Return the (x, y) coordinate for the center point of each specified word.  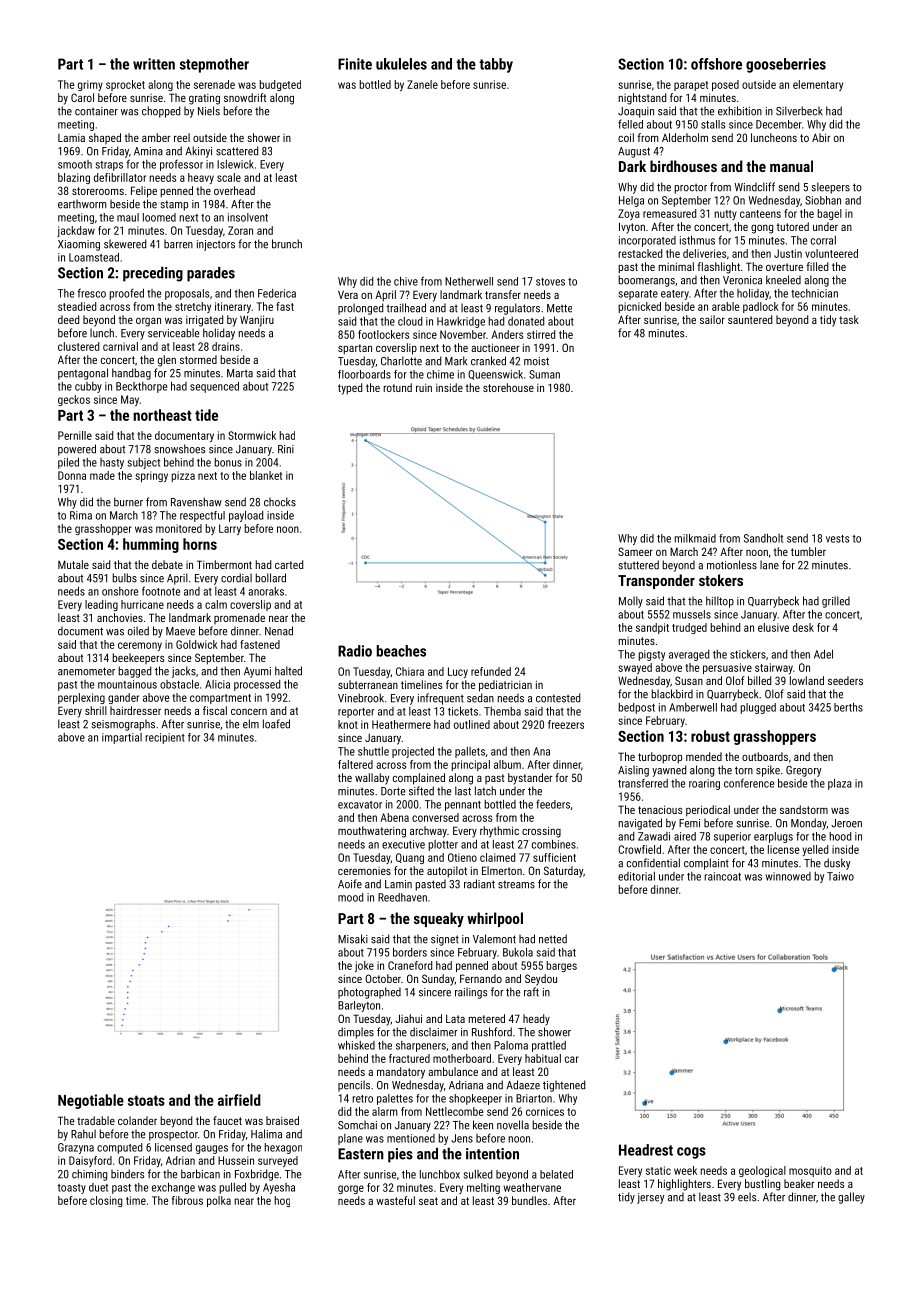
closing (106, 1201)
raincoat (722, 876)
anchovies (120, 617)
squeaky (439, 919)
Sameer (635, 551)
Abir (821, 137)
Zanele (422, 84)
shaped (105, 138)
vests (837, 539)
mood (350, 897)
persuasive (727, 668)
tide (206, 415)
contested (558, 698)
